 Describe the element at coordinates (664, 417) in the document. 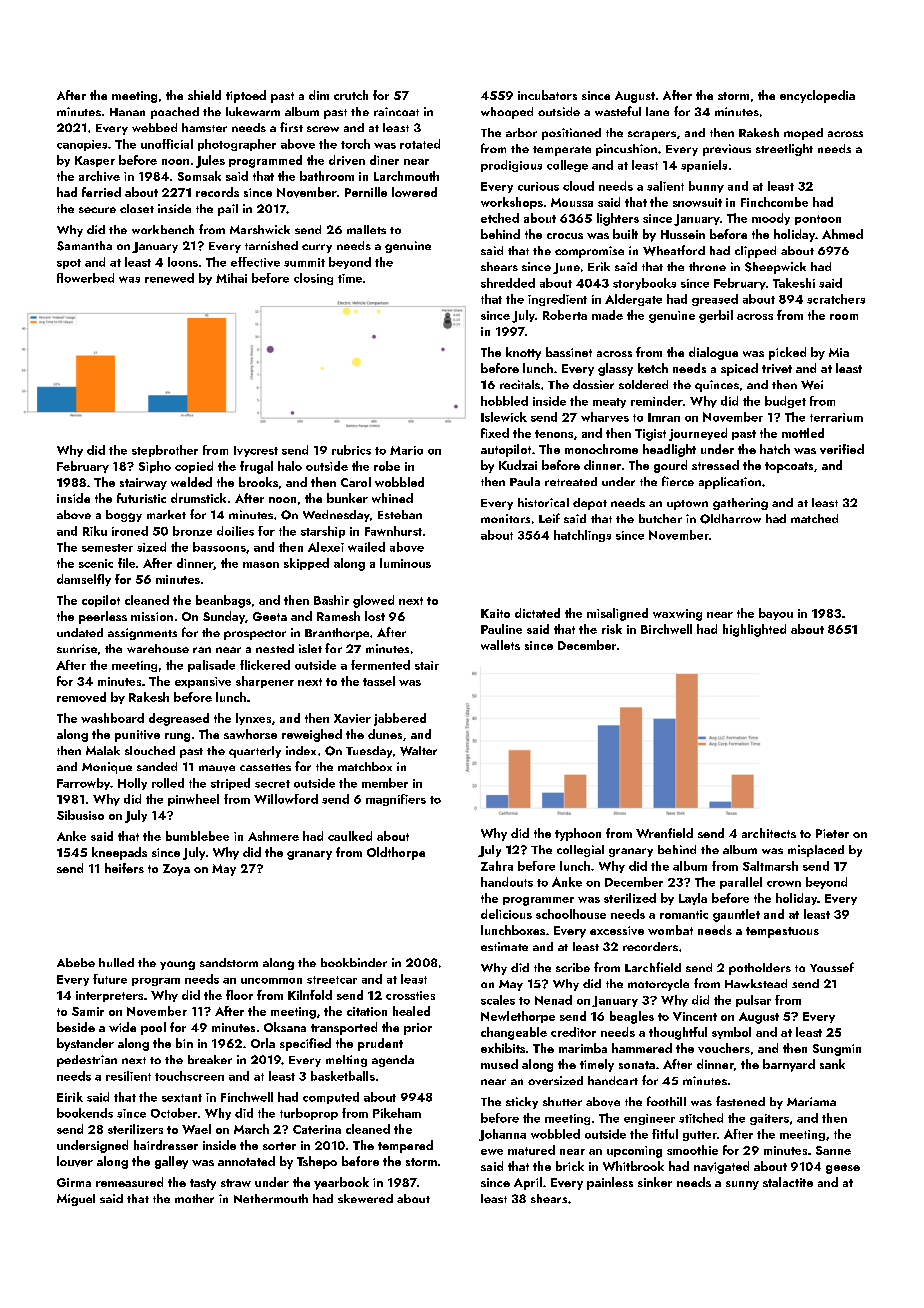

I see `Imran` at that location.
